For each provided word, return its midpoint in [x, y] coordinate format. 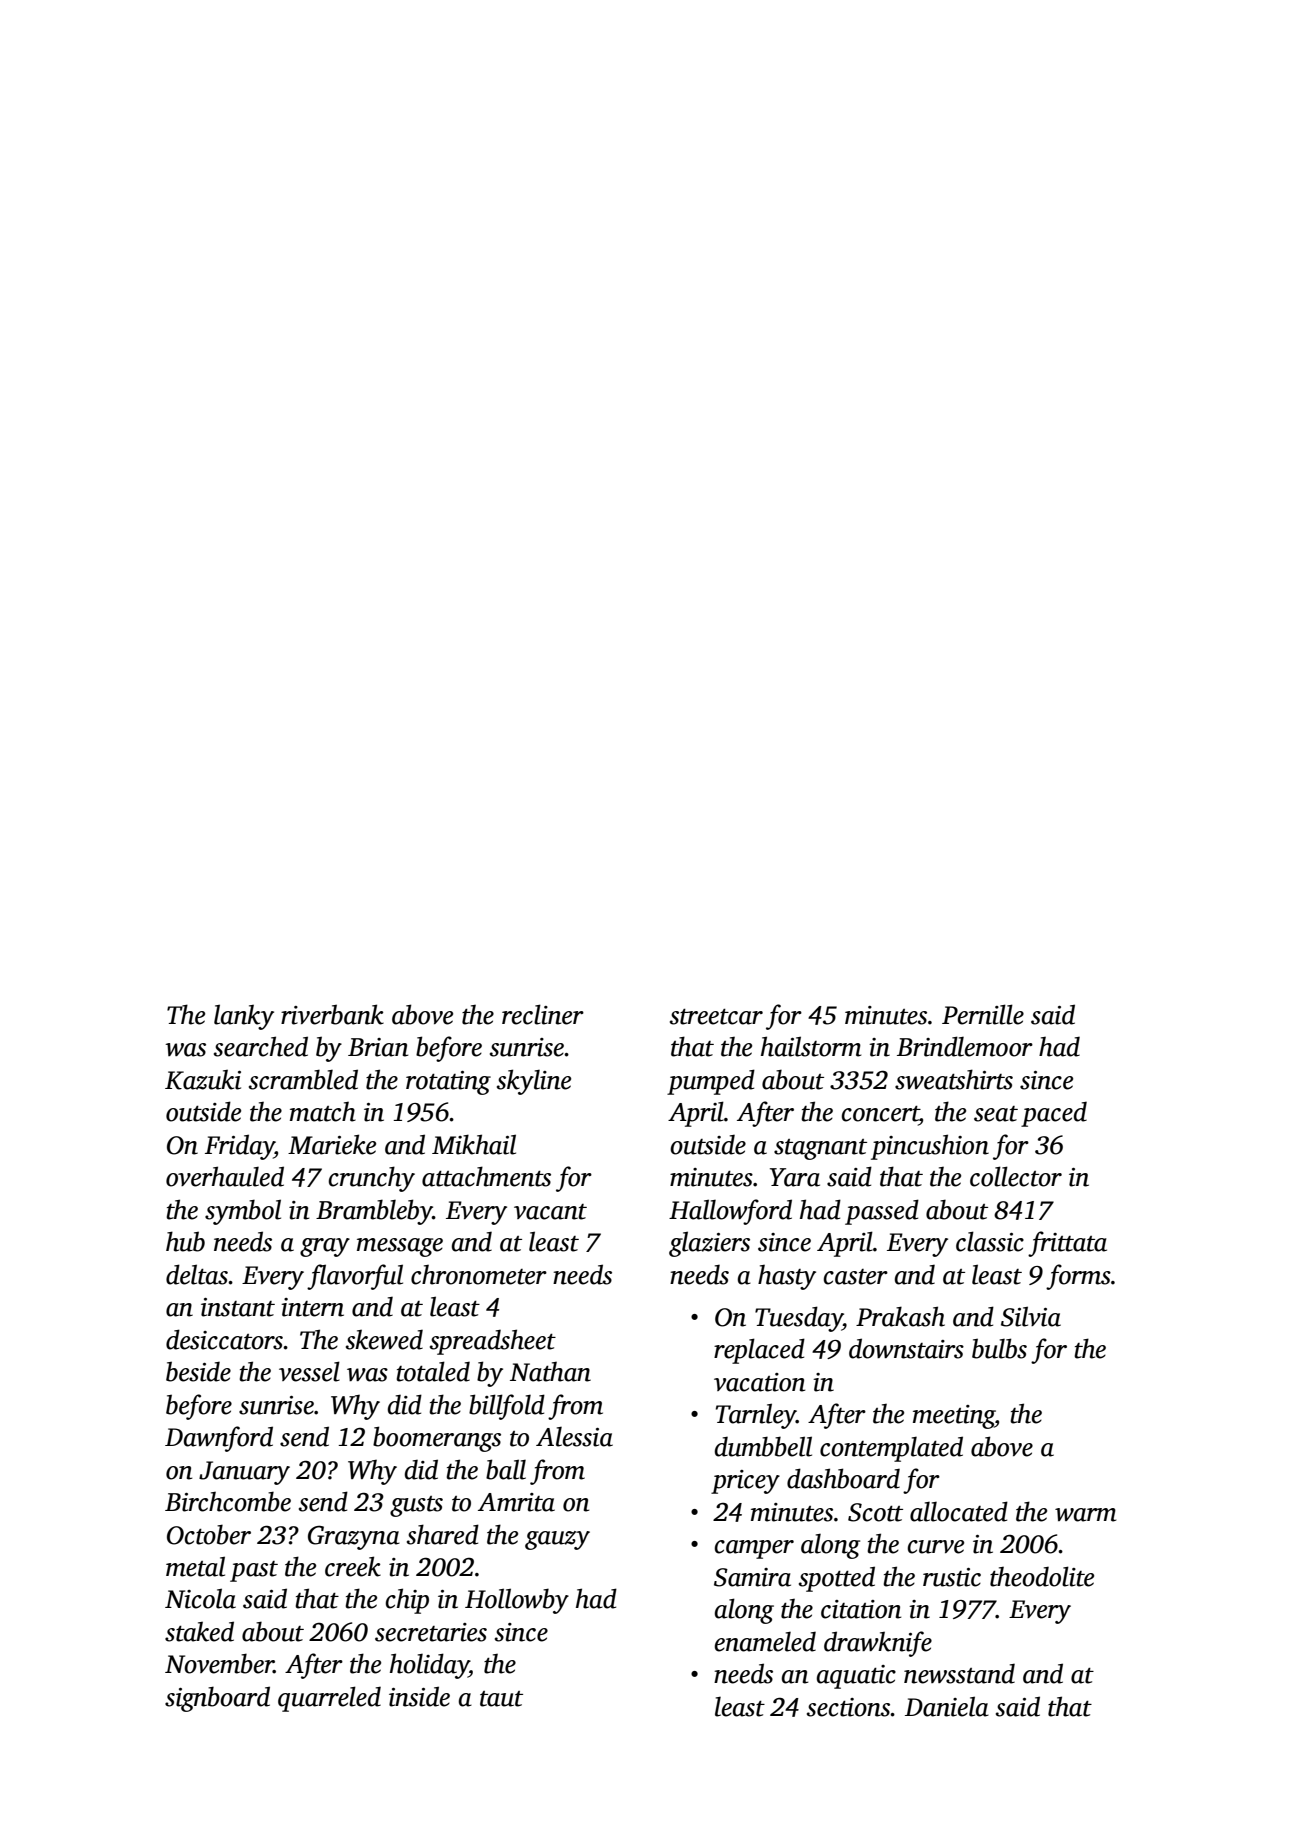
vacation [759, 1382]
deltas [197, 1274]
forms [1078, 1277]
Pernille [983, 1014]
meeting [954, 1417]
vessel [309, 1371]
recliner [543, 1014]
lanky [244, 1017]
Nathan [550, 1372]
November [219, 1663]
